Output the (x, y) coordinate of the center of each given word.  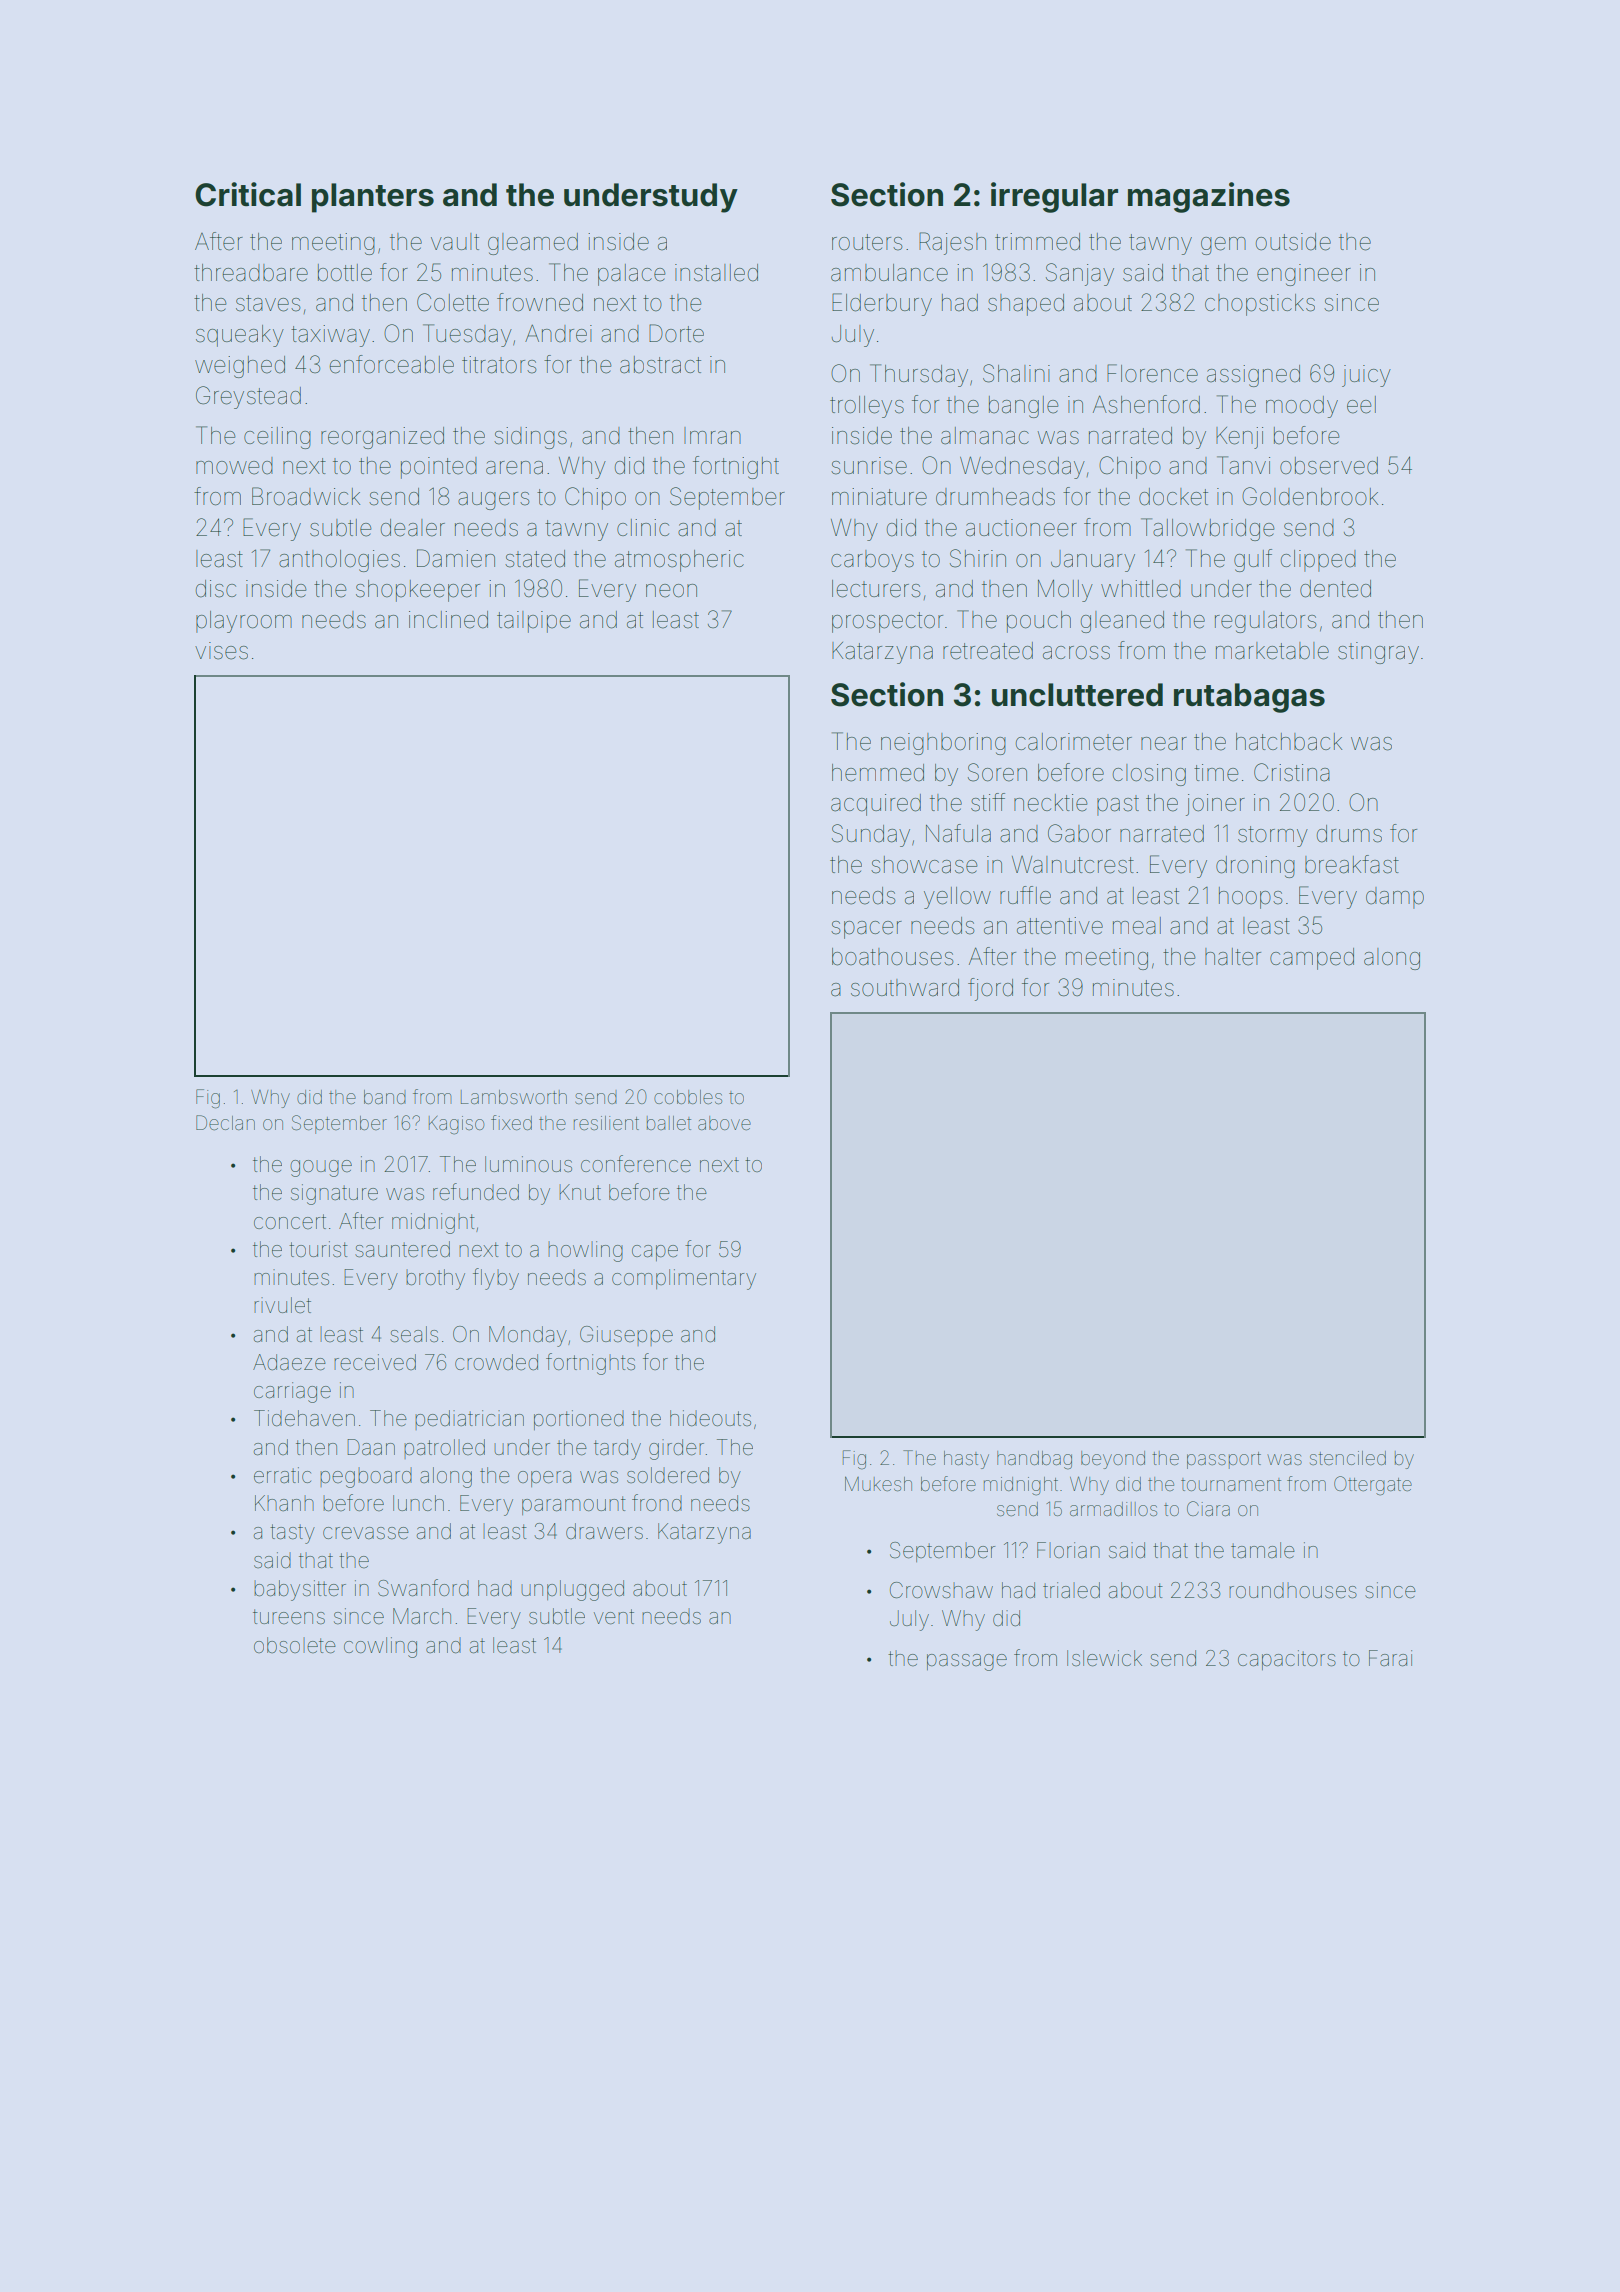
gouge (321, 1168)
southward (905, 988)
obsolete (295, 1645)
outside (1293, 242)
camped (1312, 959)
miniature (879, 497)
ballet (669, 1123)
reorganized (382, 438)
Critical (248, 194)
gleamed (533, 244)
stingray (1378, 653)
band (385, 1097)
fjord (990, 989)
